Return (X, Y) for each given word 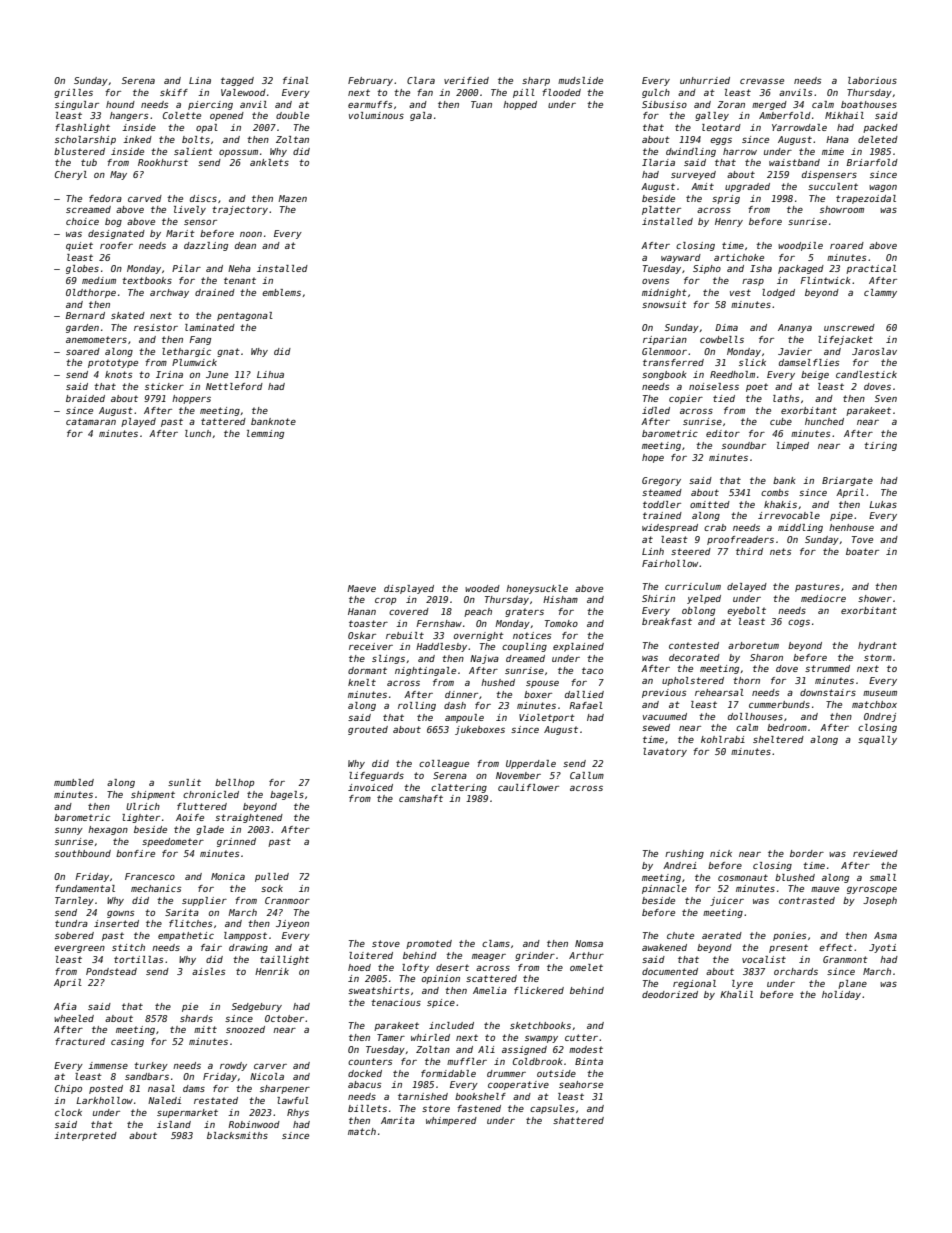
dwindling (691, 152)
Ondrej (880, 717)
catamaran (91, 421)
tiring (880, 446)
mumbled (74, 782)
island (174, 1124)
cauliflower (528, 787)
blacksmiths (237, 1135)
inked (137, 139)
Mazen (292, 198)
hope (653, 458)
